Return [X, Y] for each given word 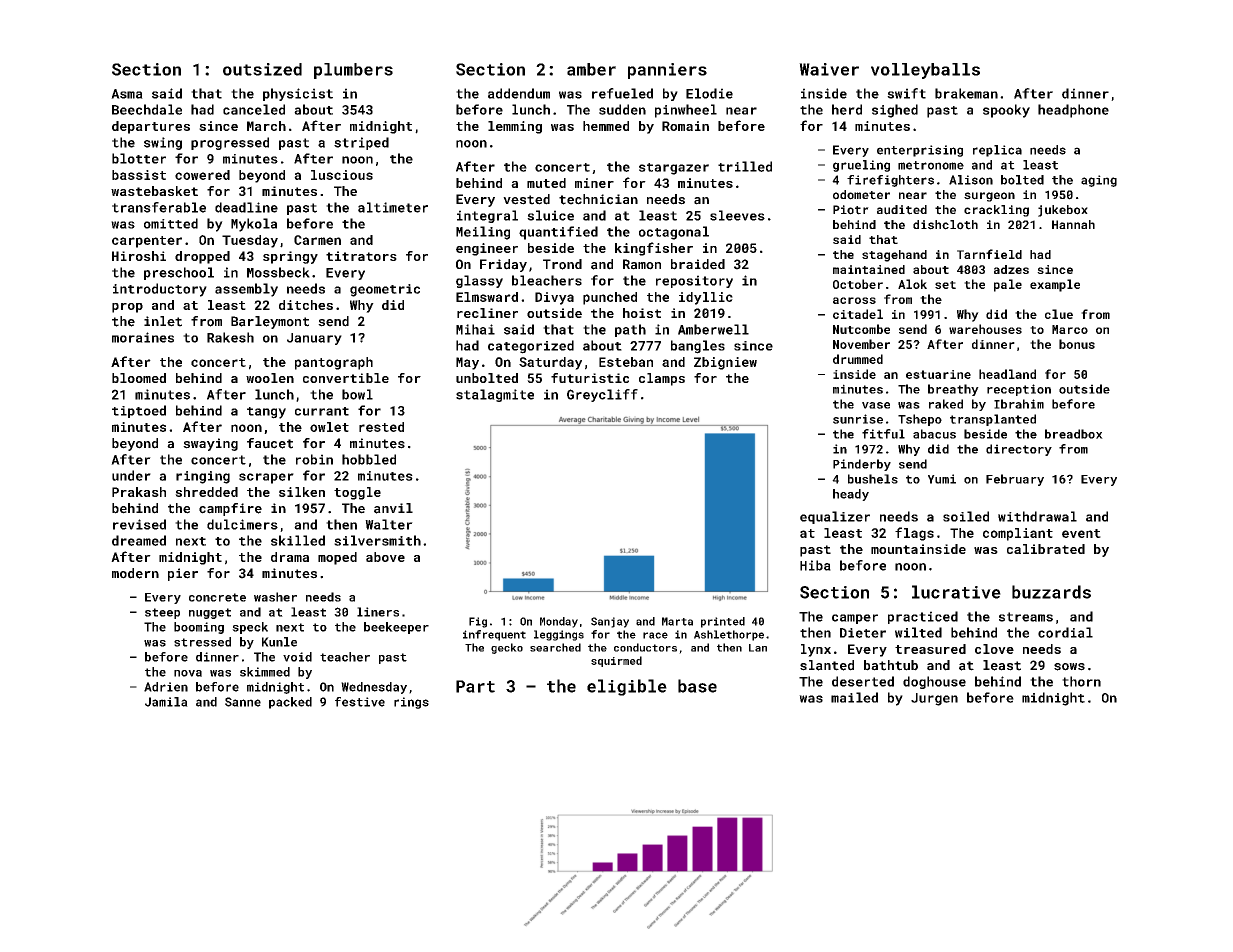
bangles [698, 347]
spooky [1006, 111]
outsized [262, 69]
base [697, 686]
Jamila [166, 702]
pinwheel [686, 111]
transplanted [993, 420]
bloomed [139, 378]
